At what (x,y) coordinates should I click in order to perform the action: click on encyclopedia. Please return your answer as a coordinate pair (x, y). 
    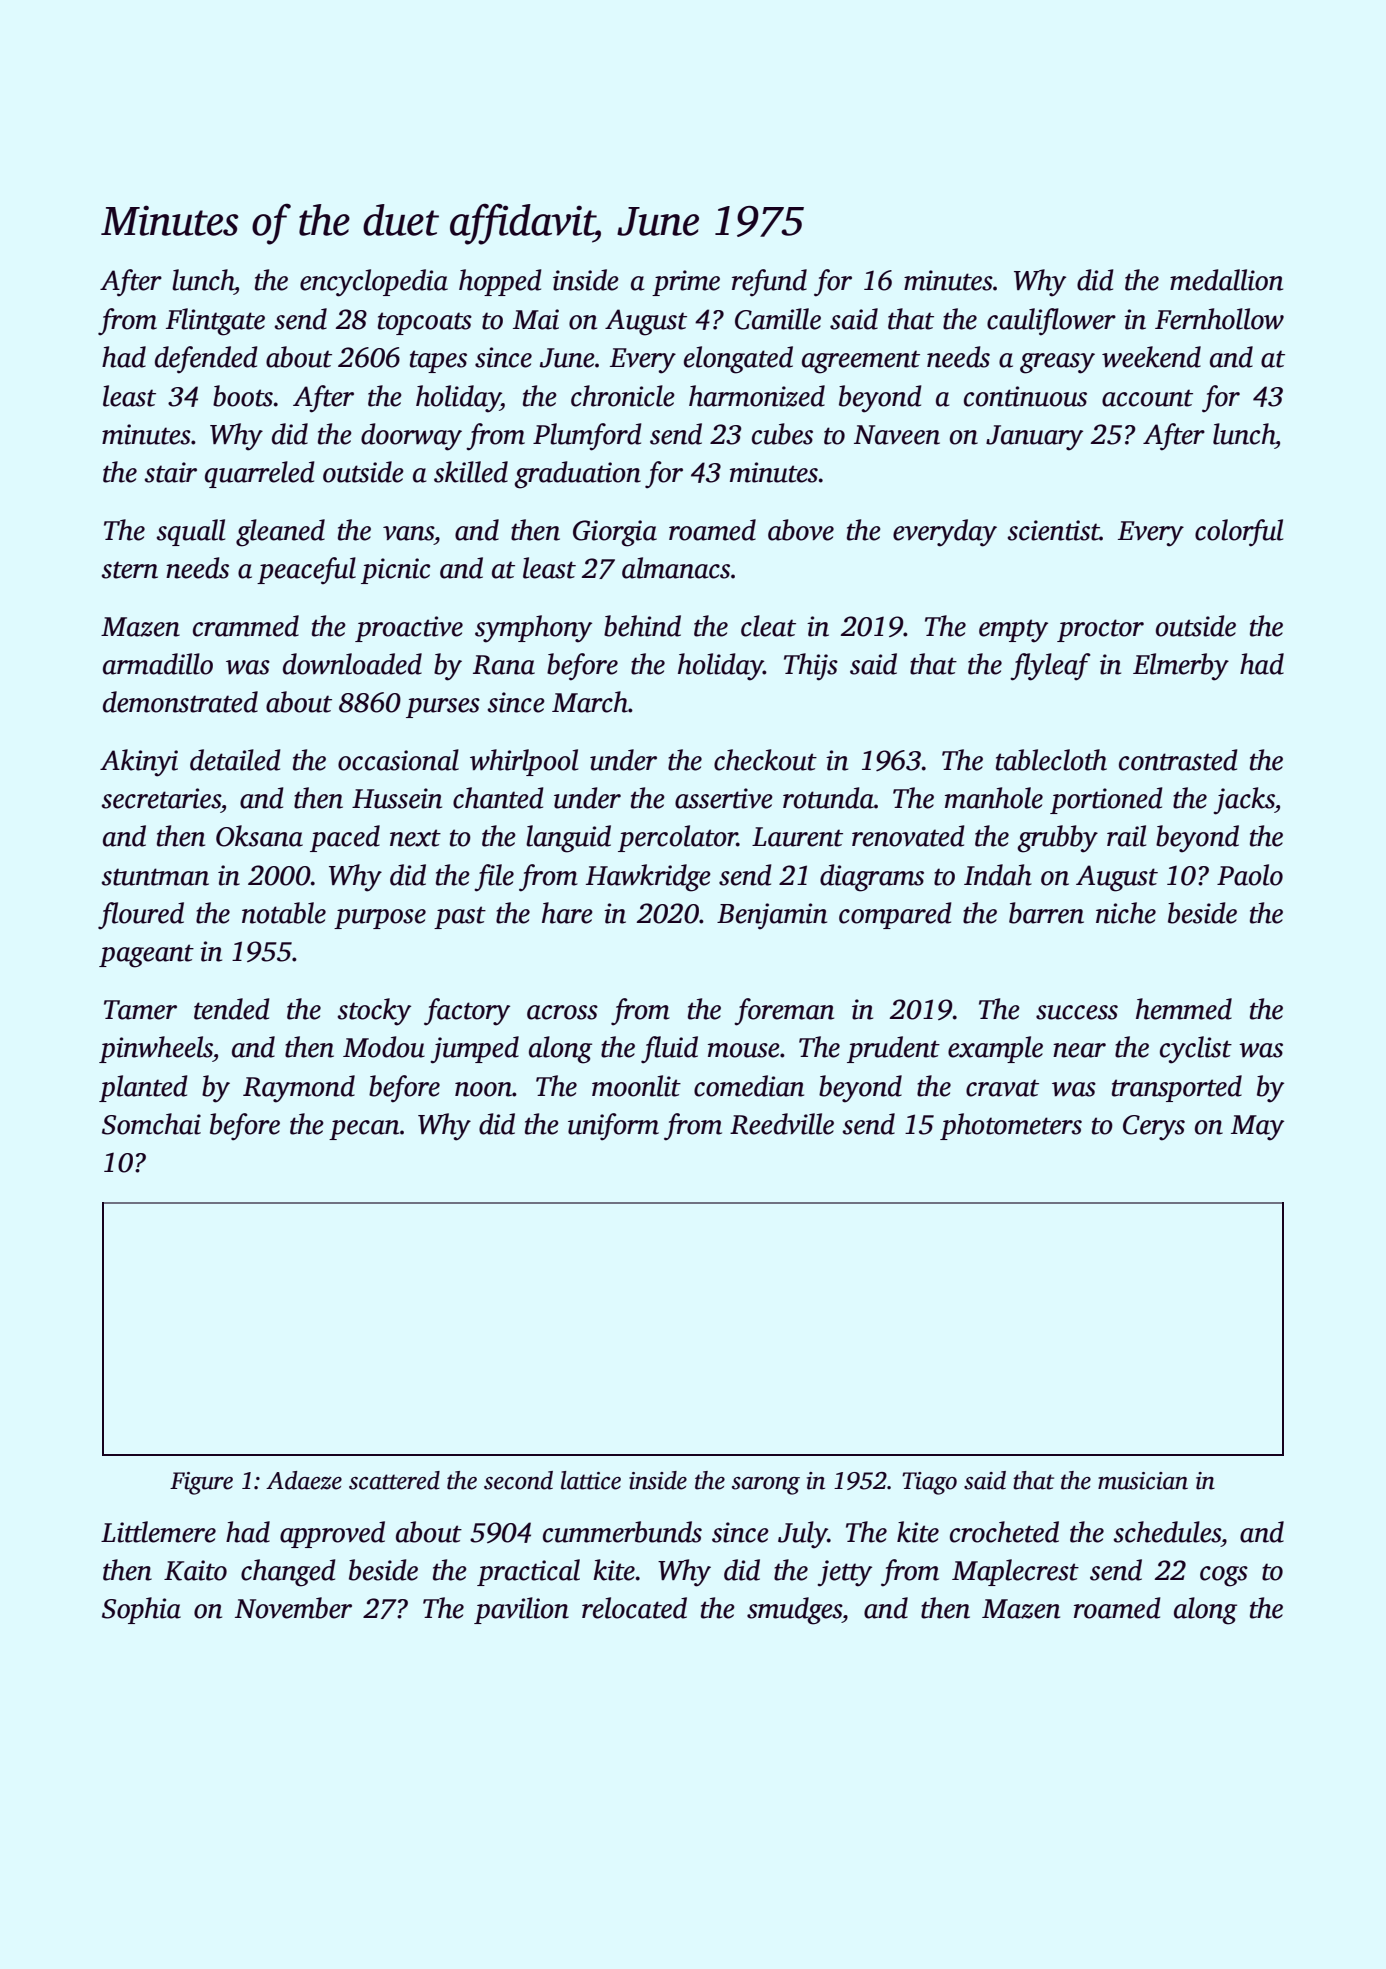
    Looking at the image, I should click on (374, 283).
